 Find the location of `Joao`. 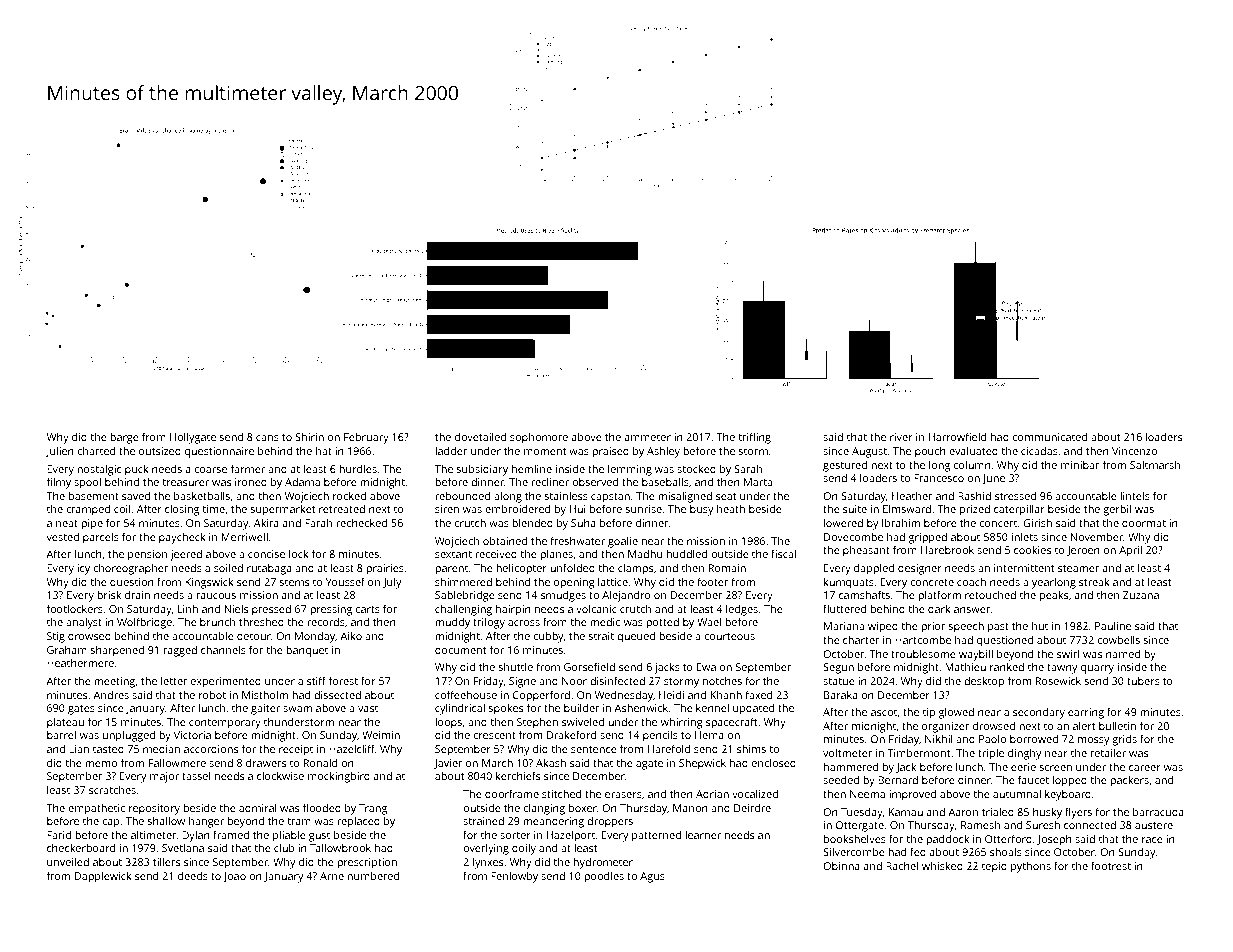

Joao is located at coordinates (234, 877).
